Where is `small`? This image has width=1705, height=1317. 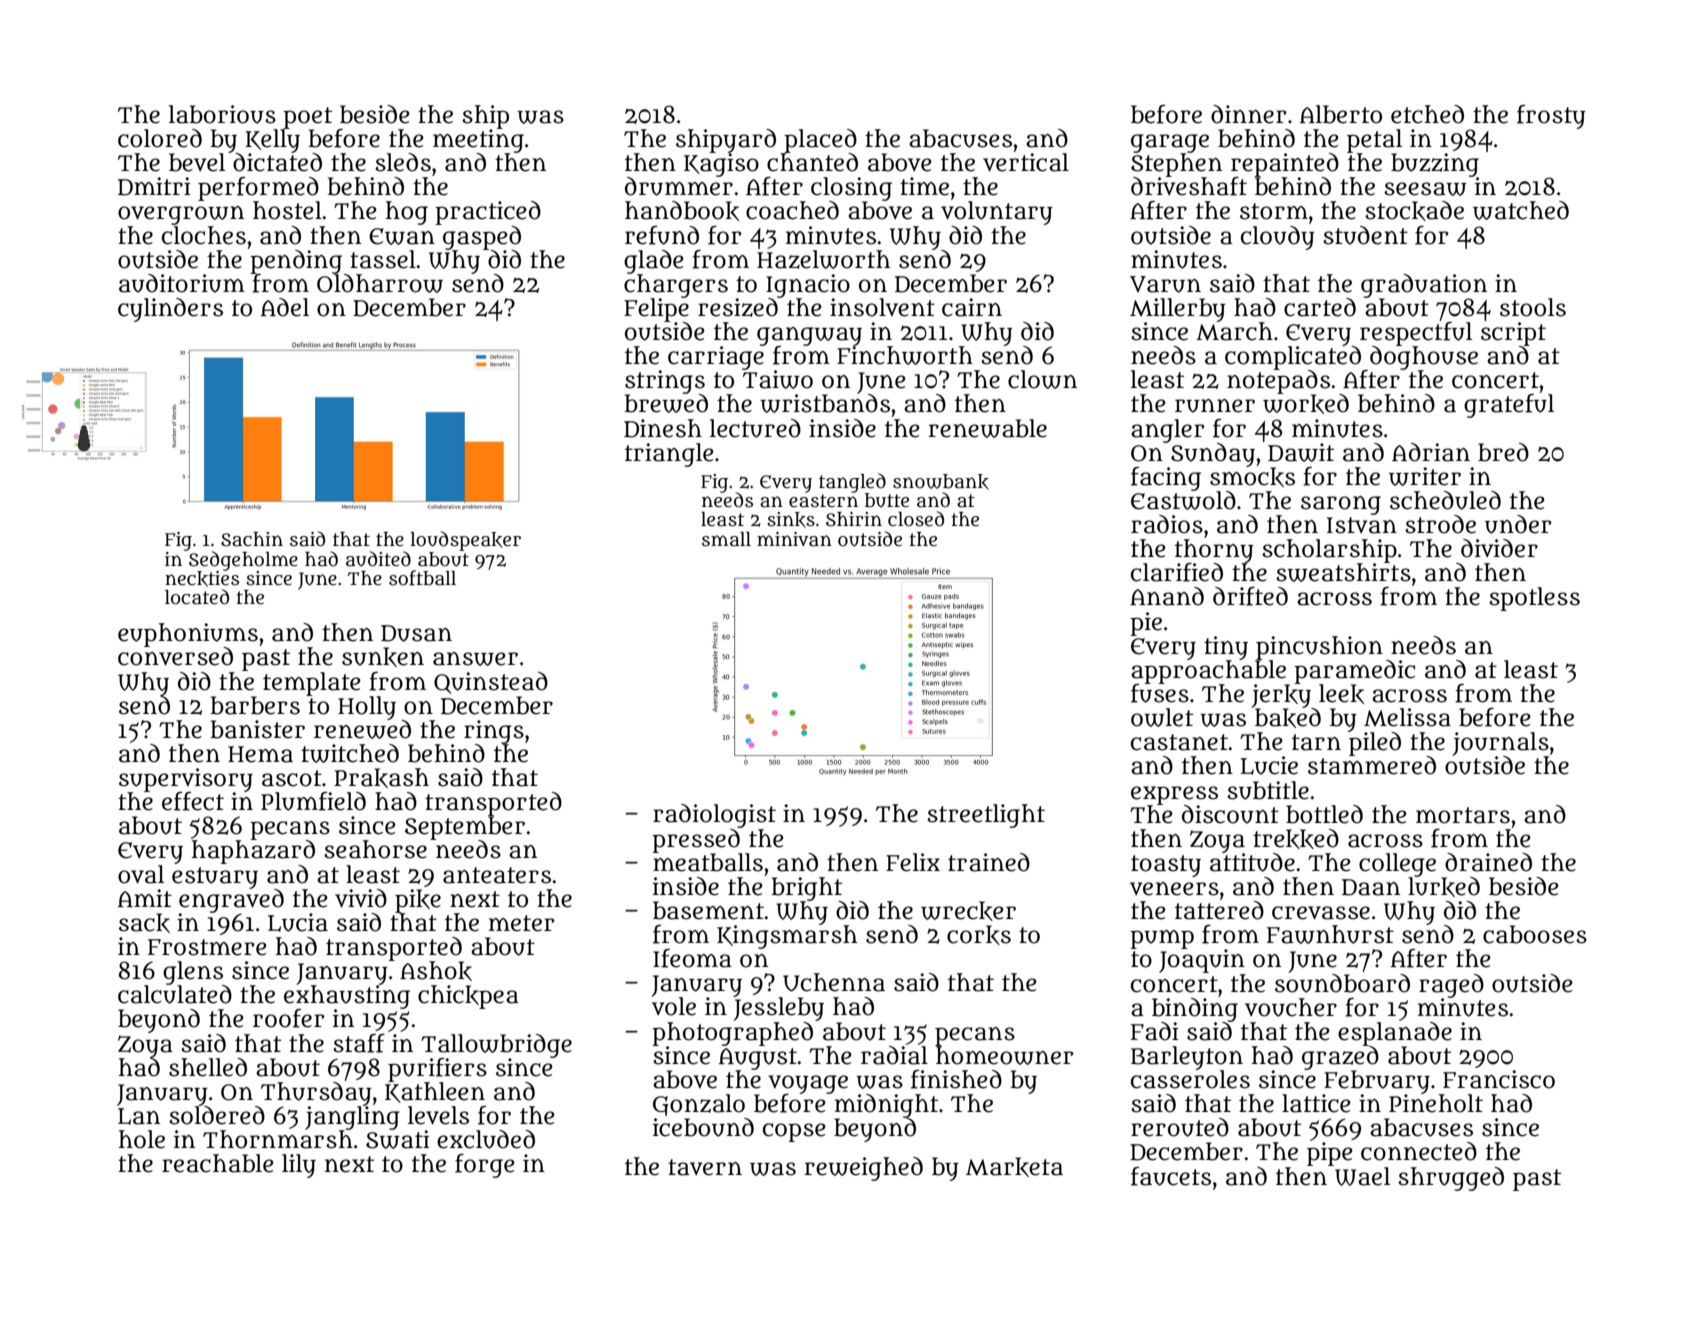
small is located at coordinates (726, 539).
